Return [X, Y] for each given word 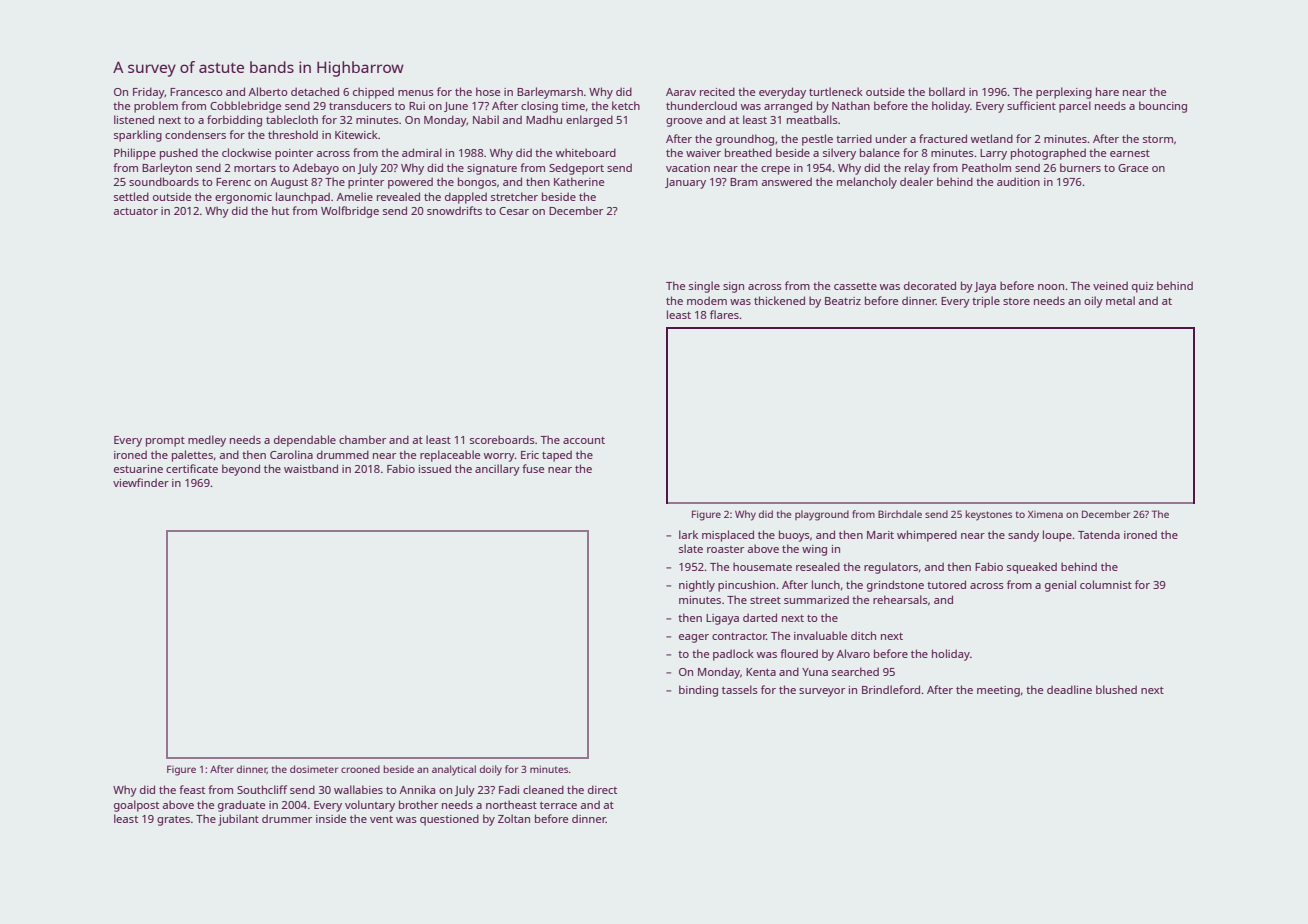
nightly [697, 586]
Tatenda [1099, 534]
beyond [241, 470]
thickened [779, 300]
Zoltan [514, 818]
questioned [449, 820]
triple [986, 302]
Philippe [135, 154]
